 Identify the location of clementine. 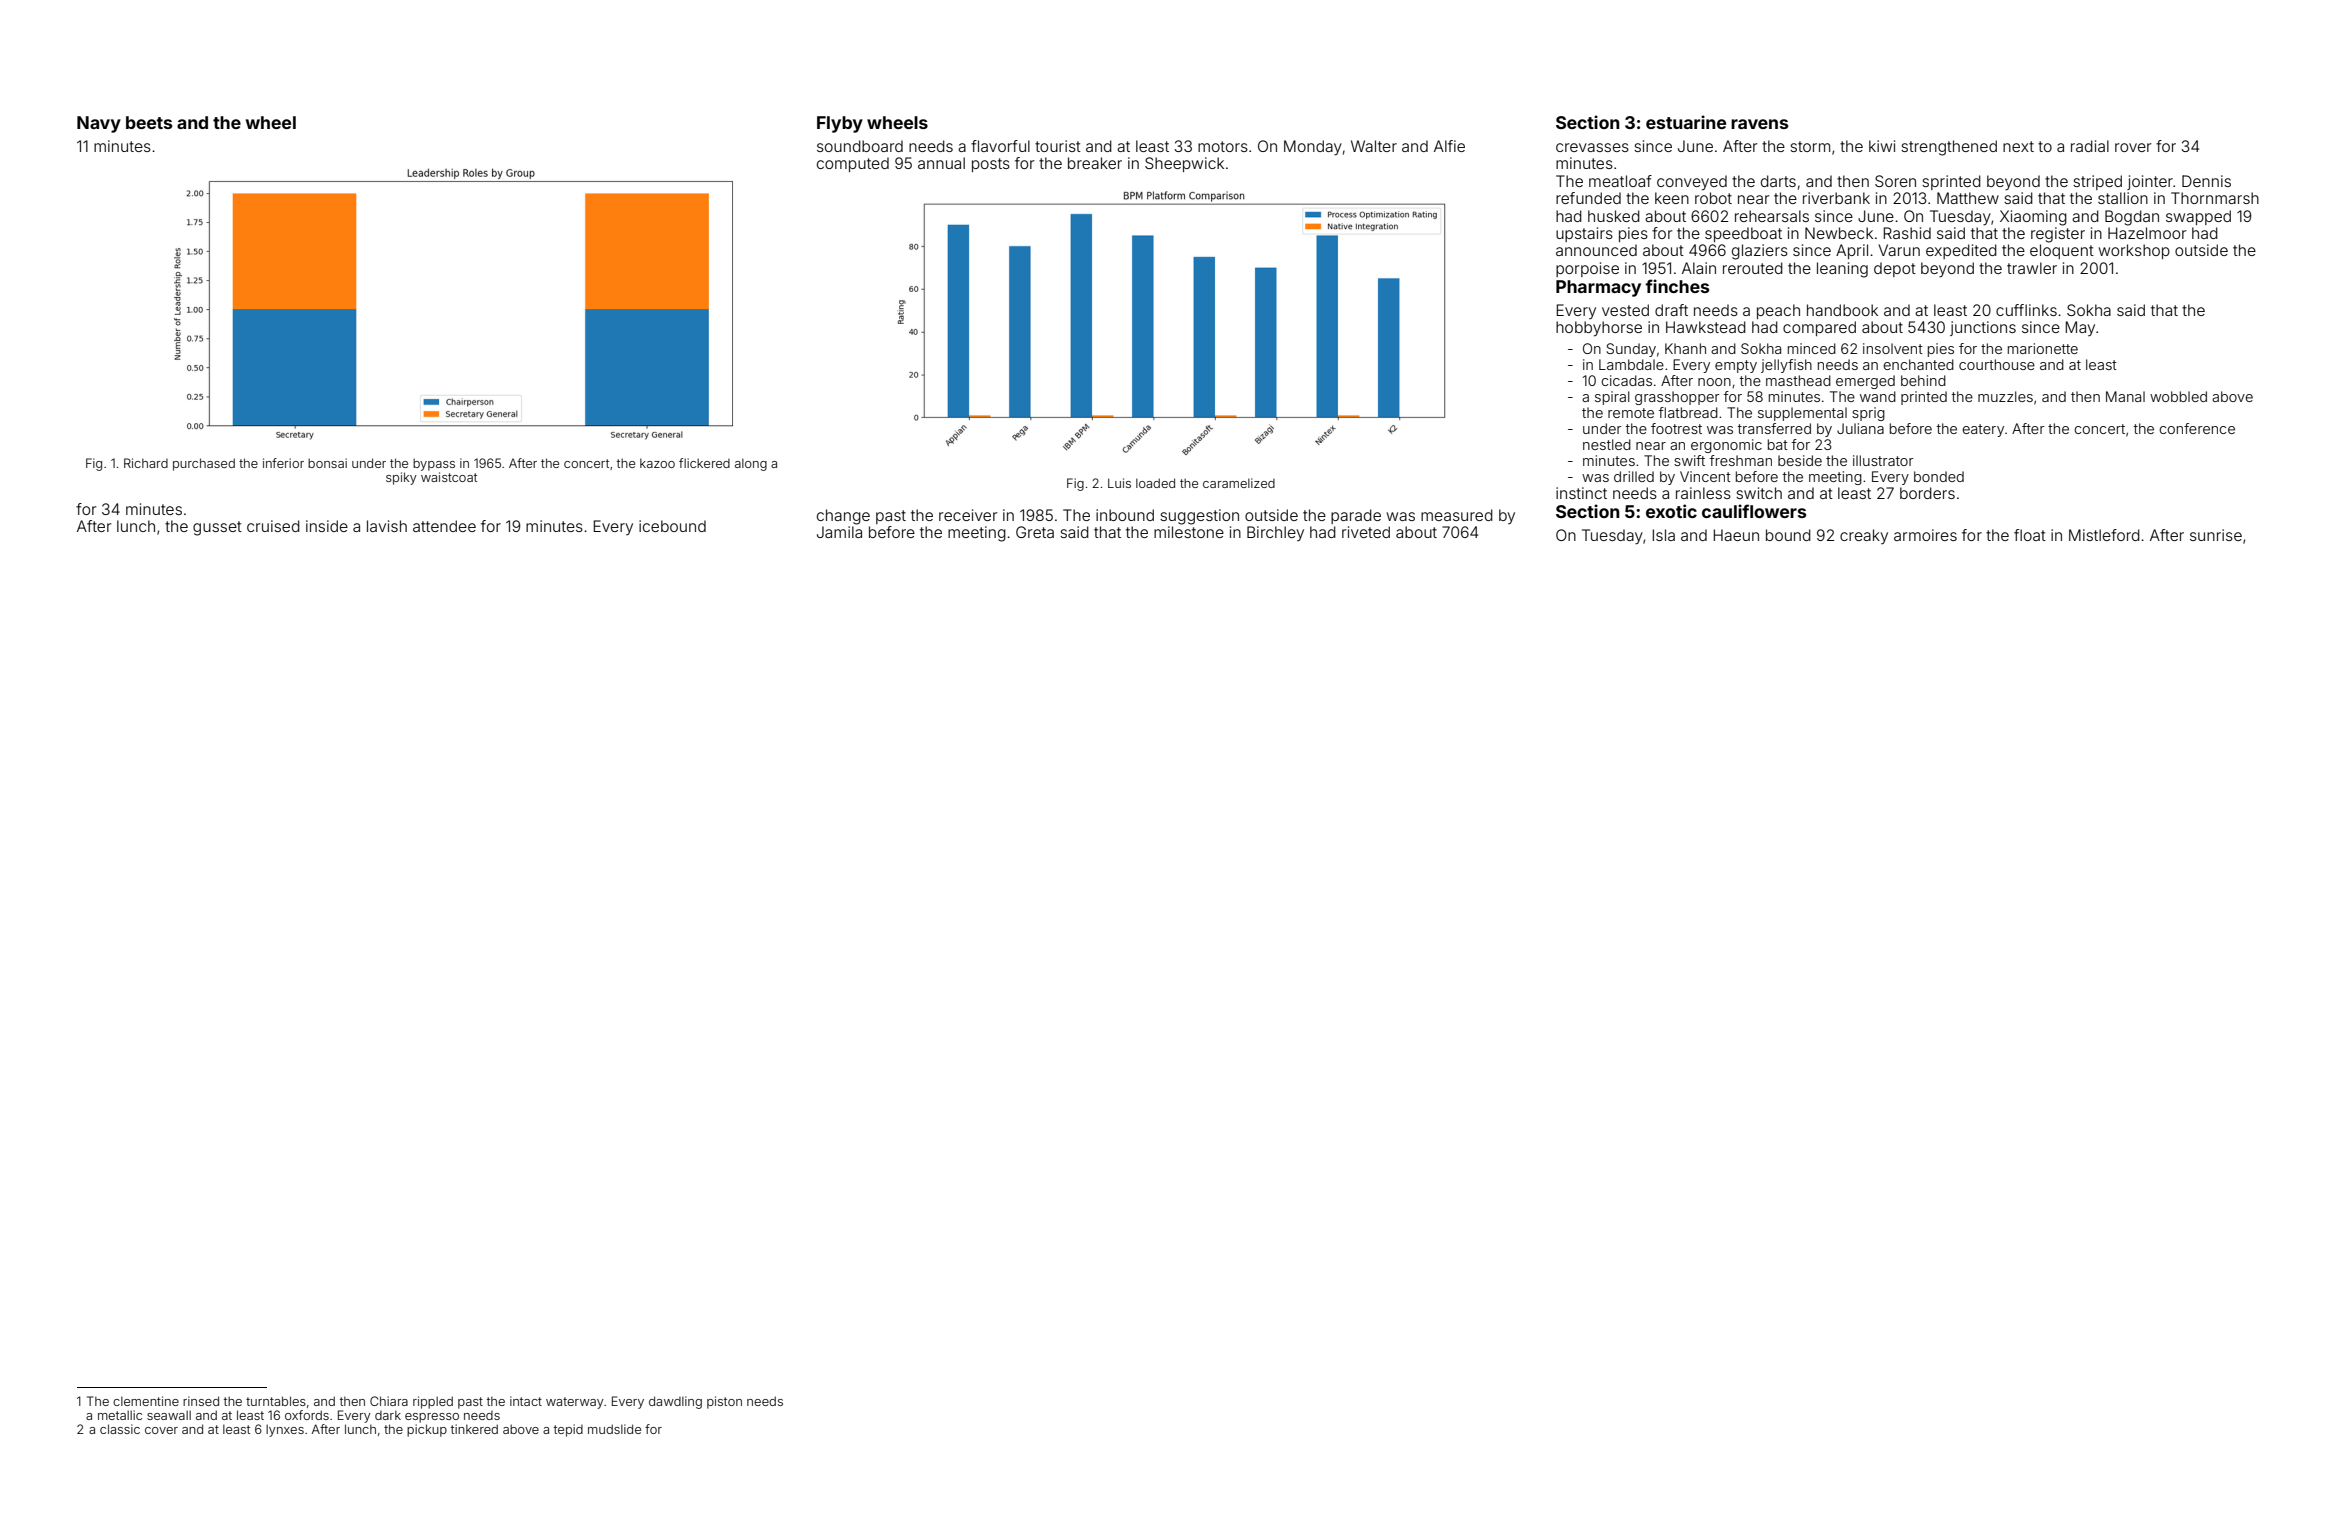
(146, 1401).
